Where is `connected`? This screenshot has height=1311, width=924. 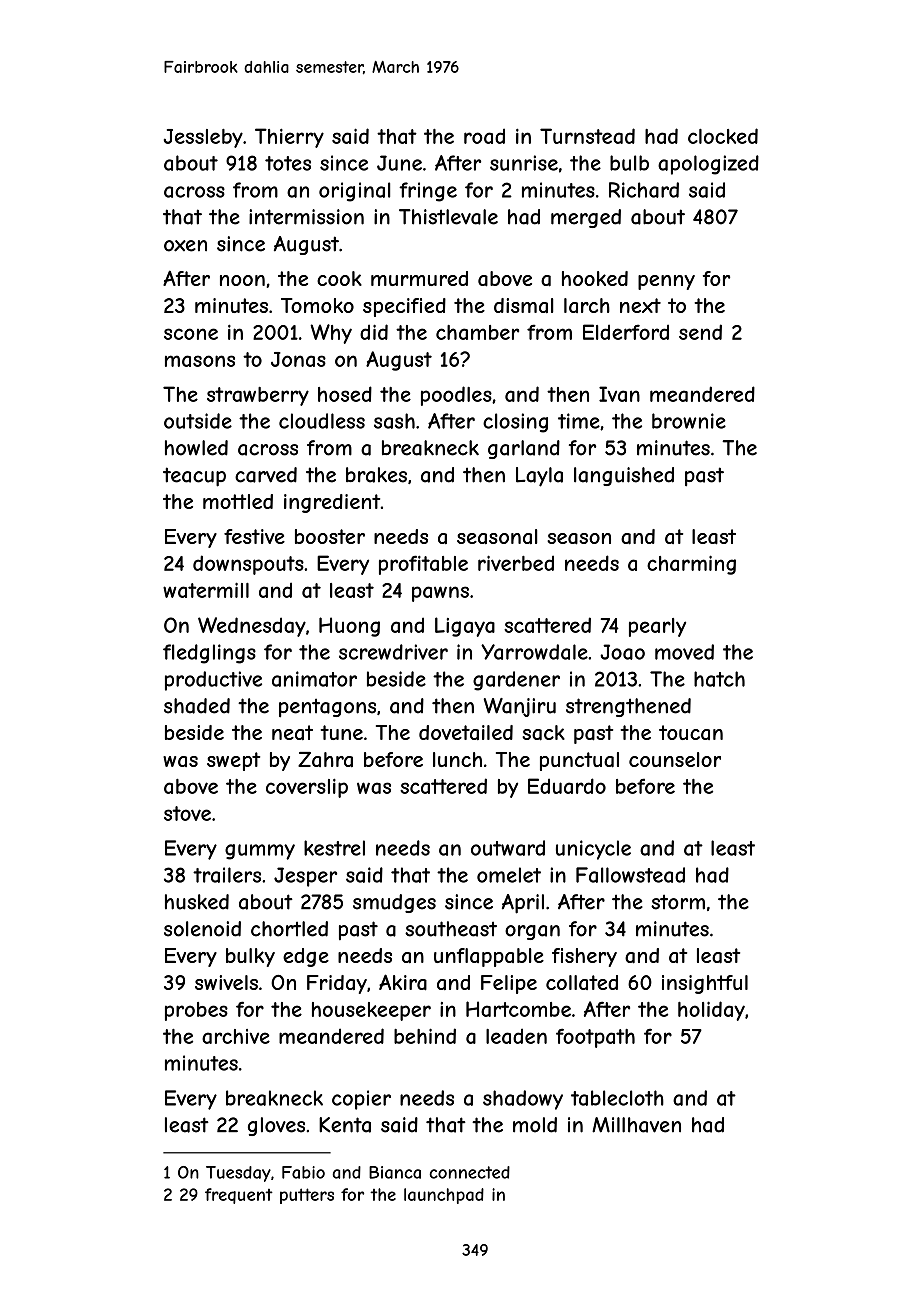 connected is located at coordinates (469, 1172).
